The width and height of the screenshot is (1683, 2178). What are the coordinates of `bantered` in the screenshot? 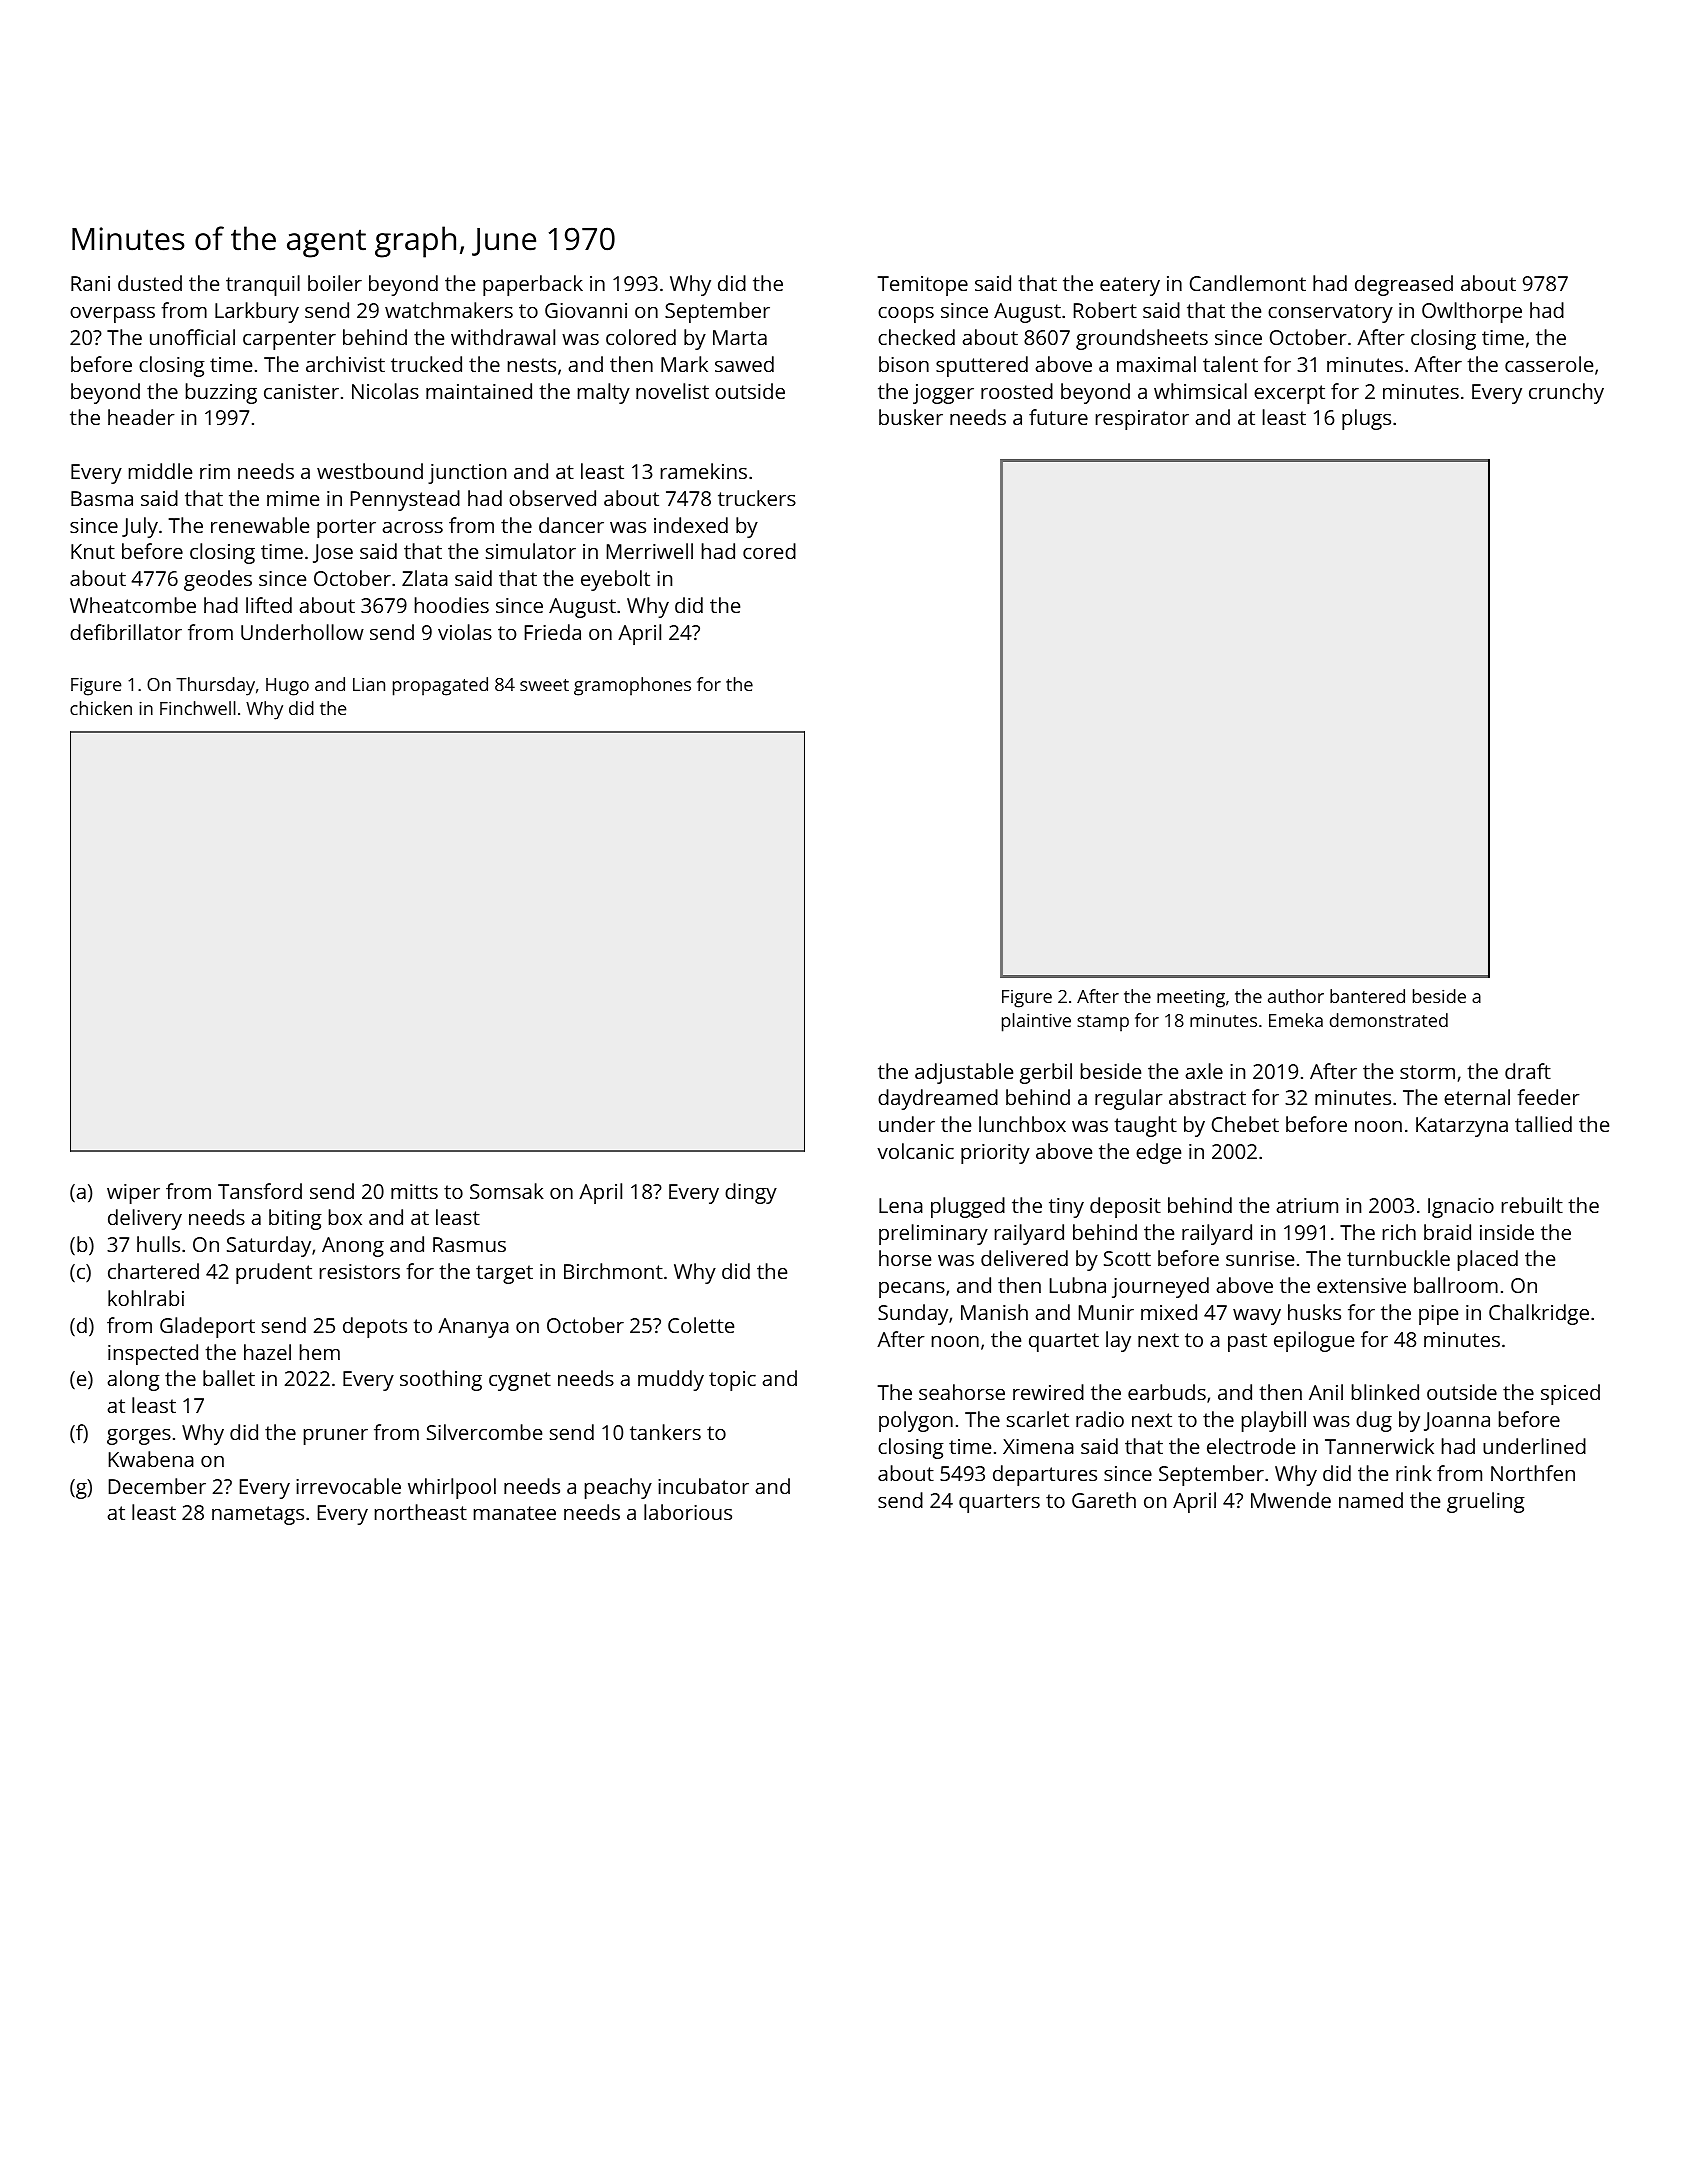 It's located at (1367, 996).
